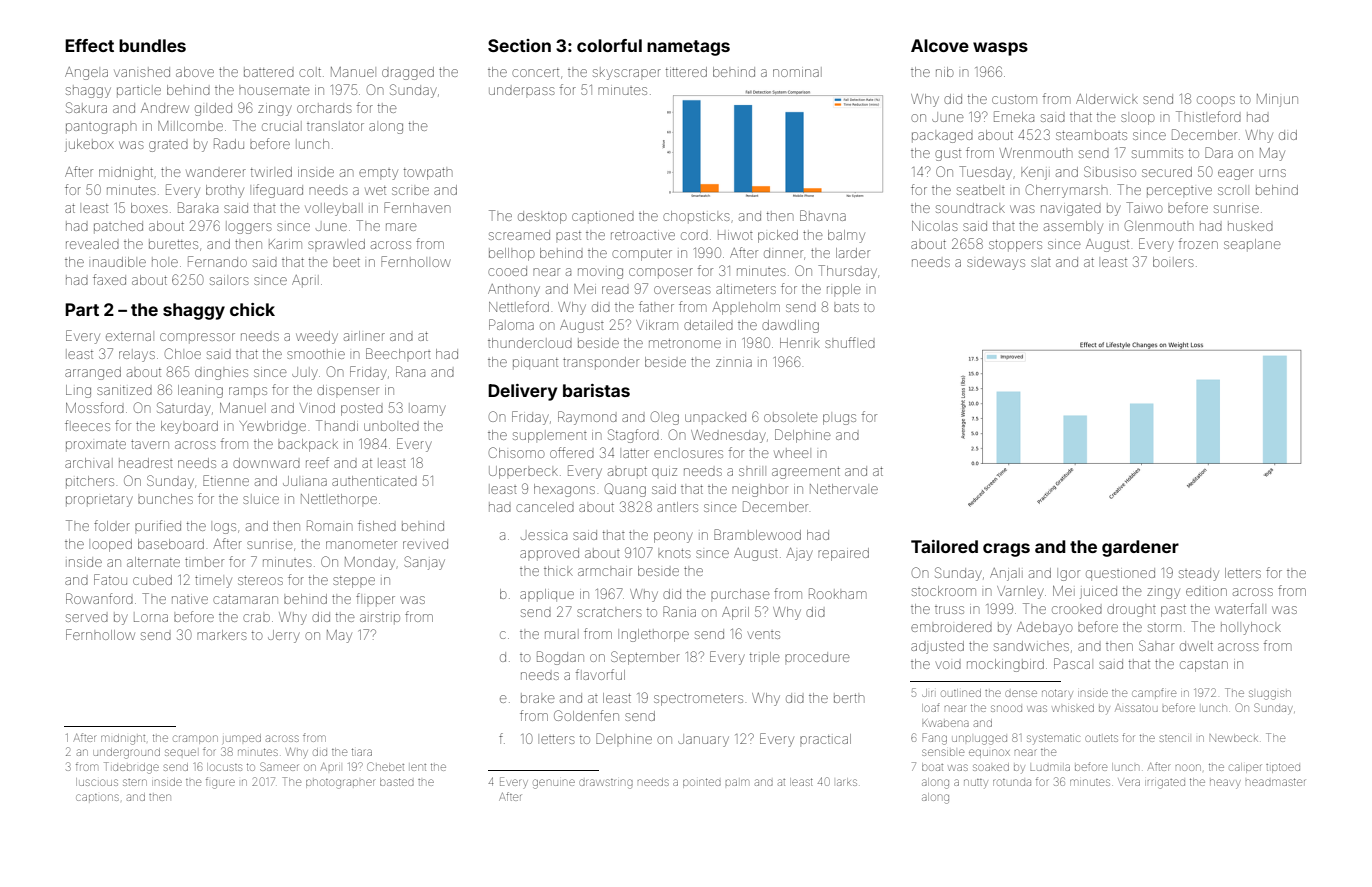 The image size is (1372, 887). I want to click on crucial, so click(282, 126).
